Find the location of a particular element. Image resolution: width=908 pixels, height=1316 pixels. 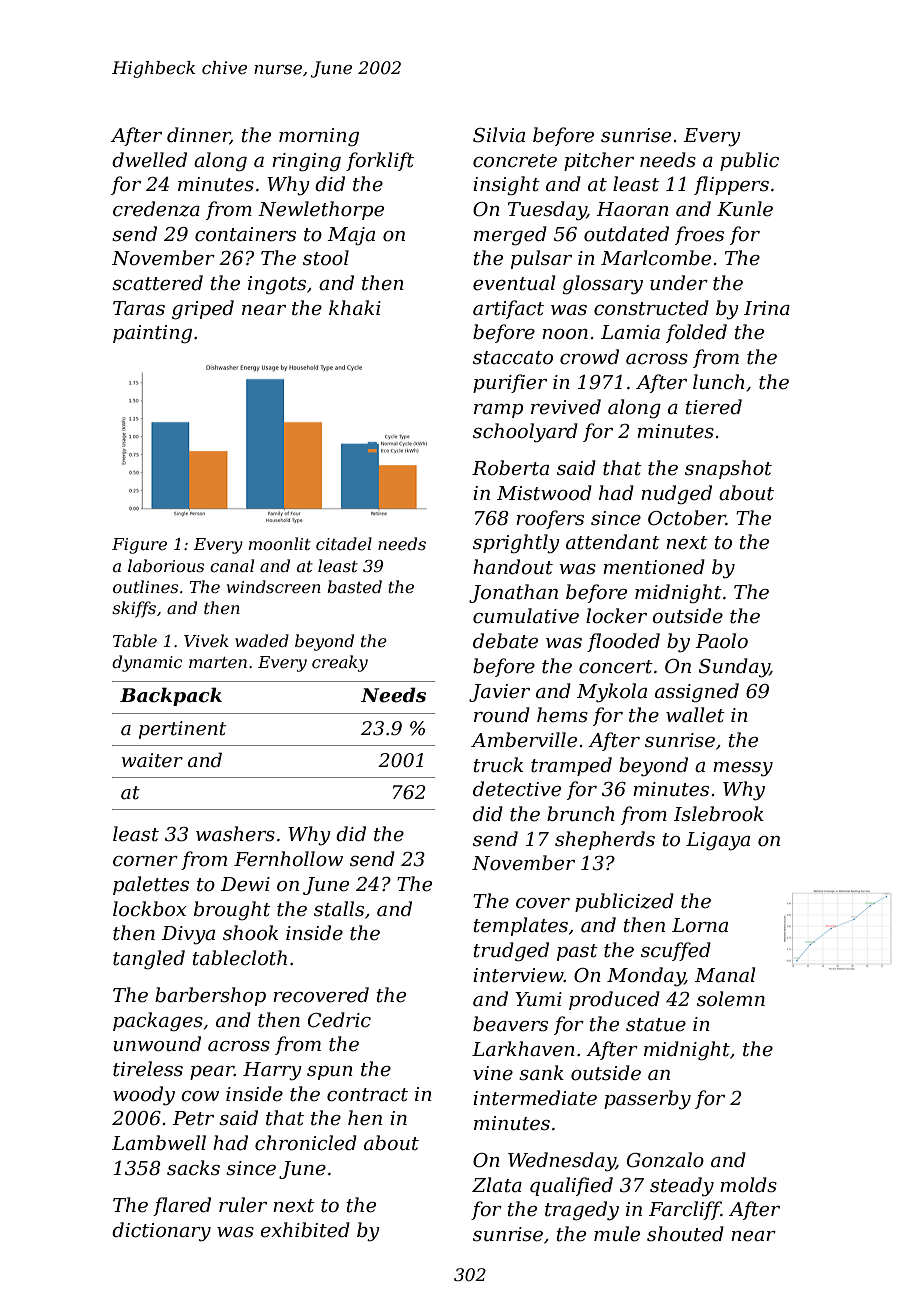

nudged is located at coordinates (676, 494).
